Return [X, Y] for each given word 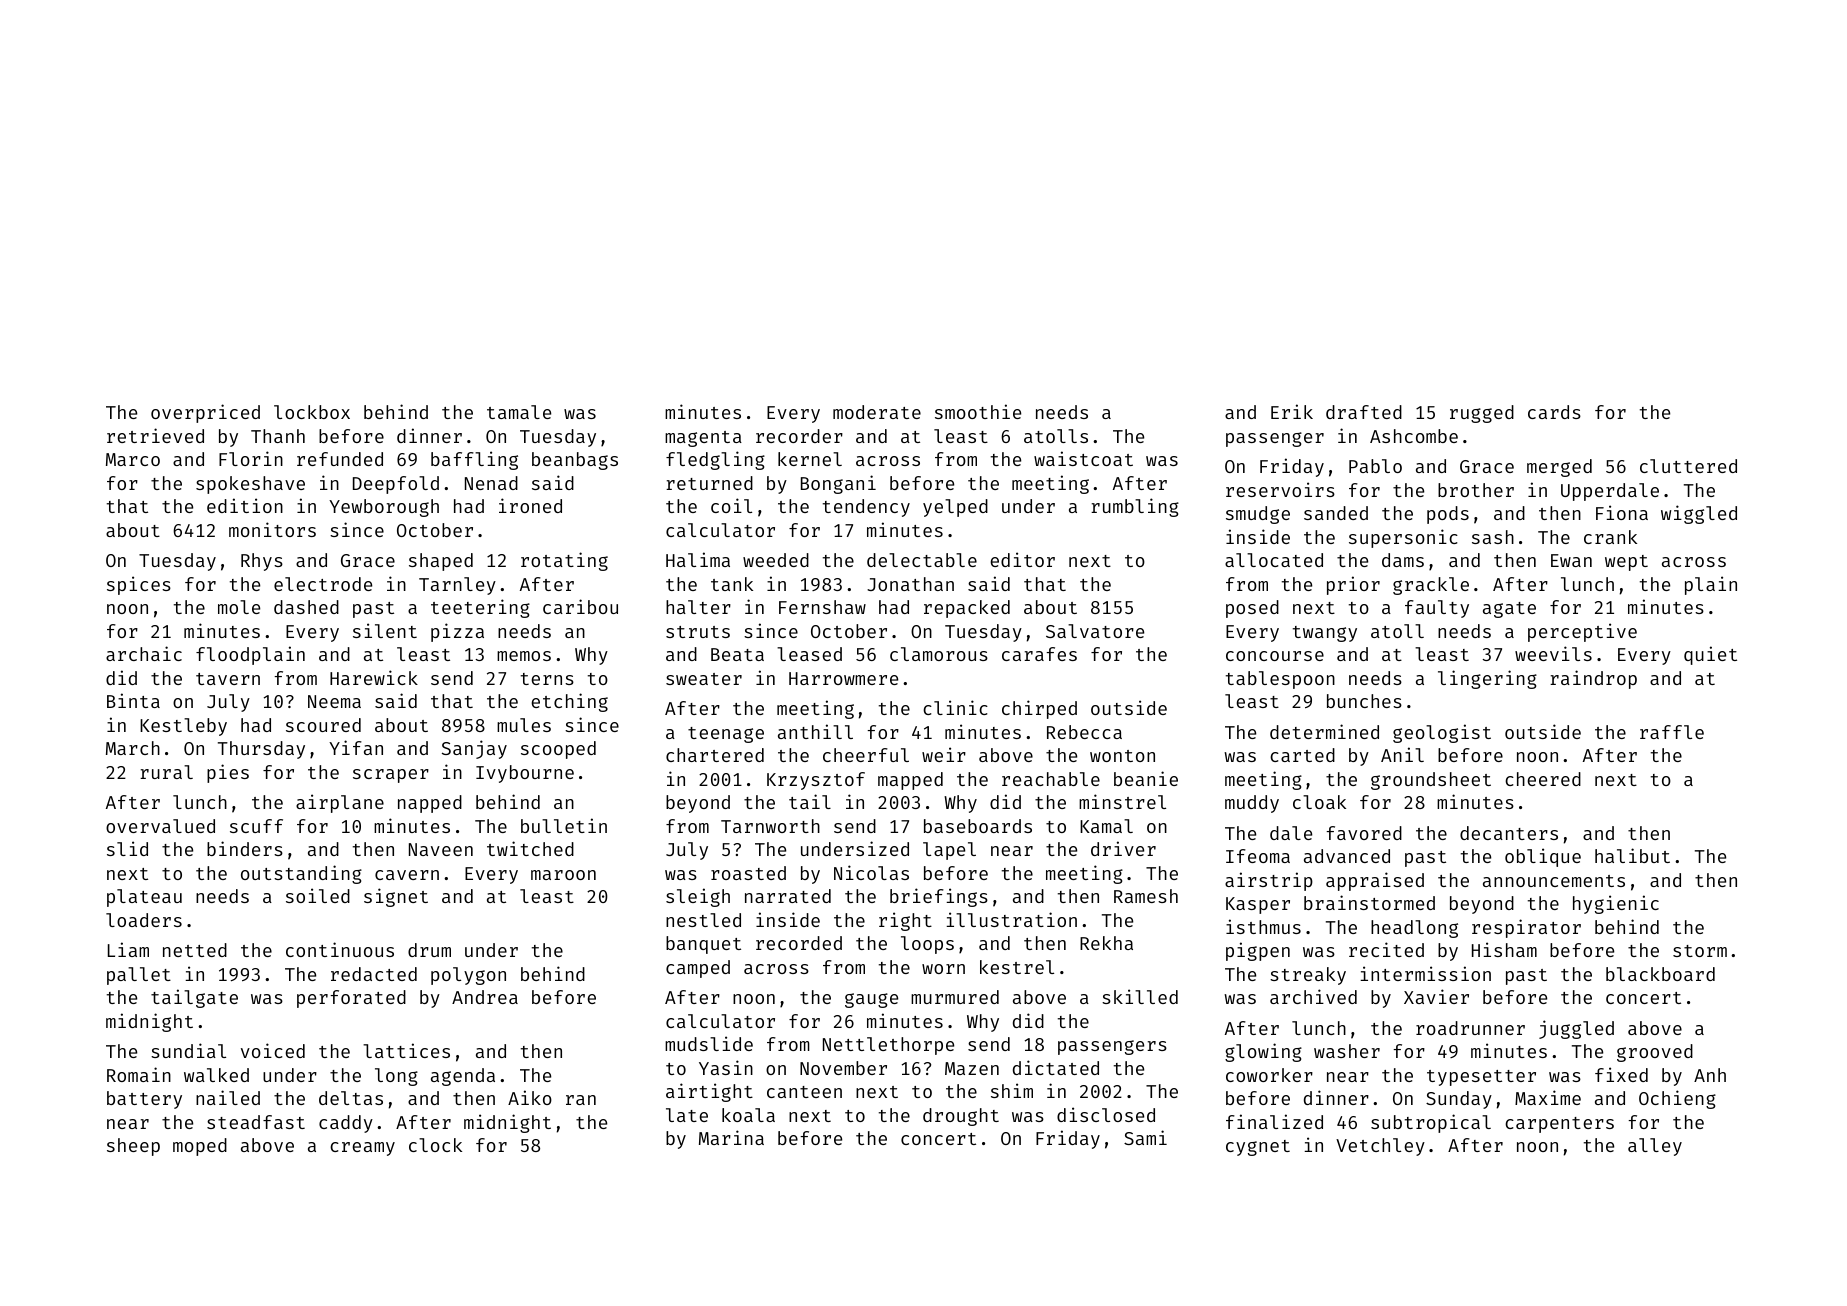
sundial [188, 1050]
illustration [1011, 919]
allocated [1274, 560]
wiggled [1699, 514]
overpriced [205, 413]
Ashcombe [1414, 436]
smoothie [978, 411]
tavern [228, 679]
